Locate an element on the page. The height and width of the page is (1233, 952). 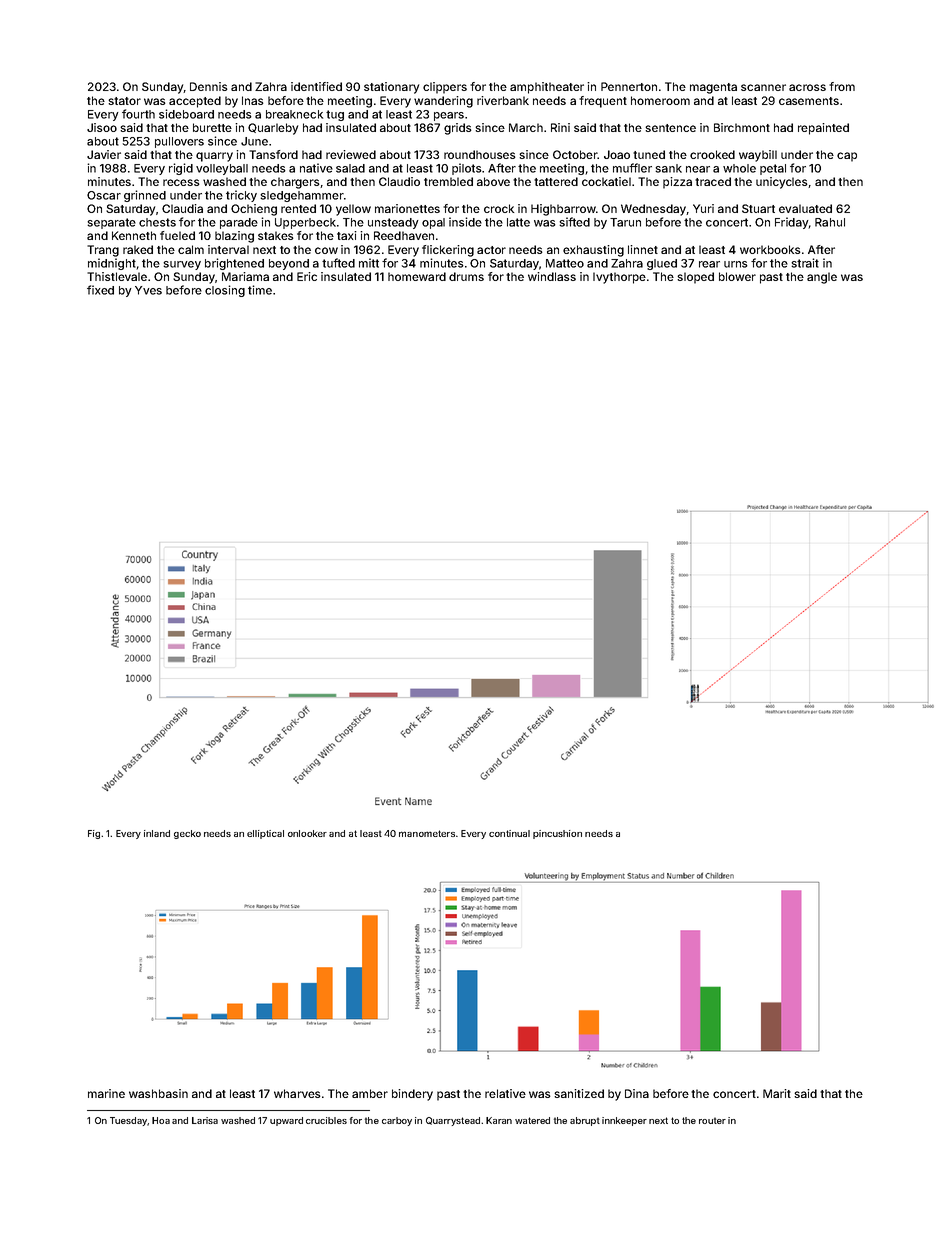
closing is located at coordinates (225, 291).
